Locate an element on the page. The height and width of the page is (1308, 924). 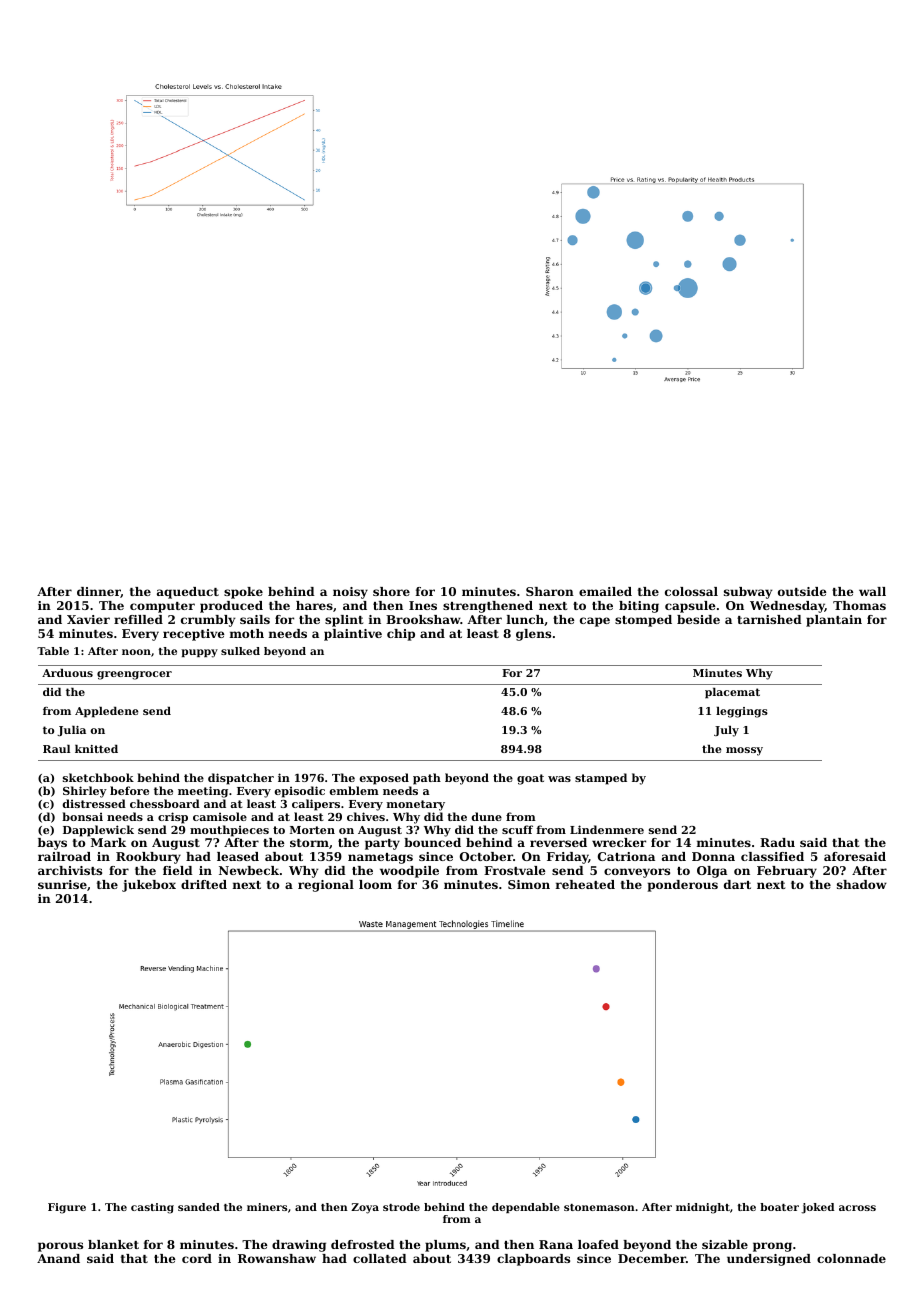
sanded is located at coordinates (199, 1207).
